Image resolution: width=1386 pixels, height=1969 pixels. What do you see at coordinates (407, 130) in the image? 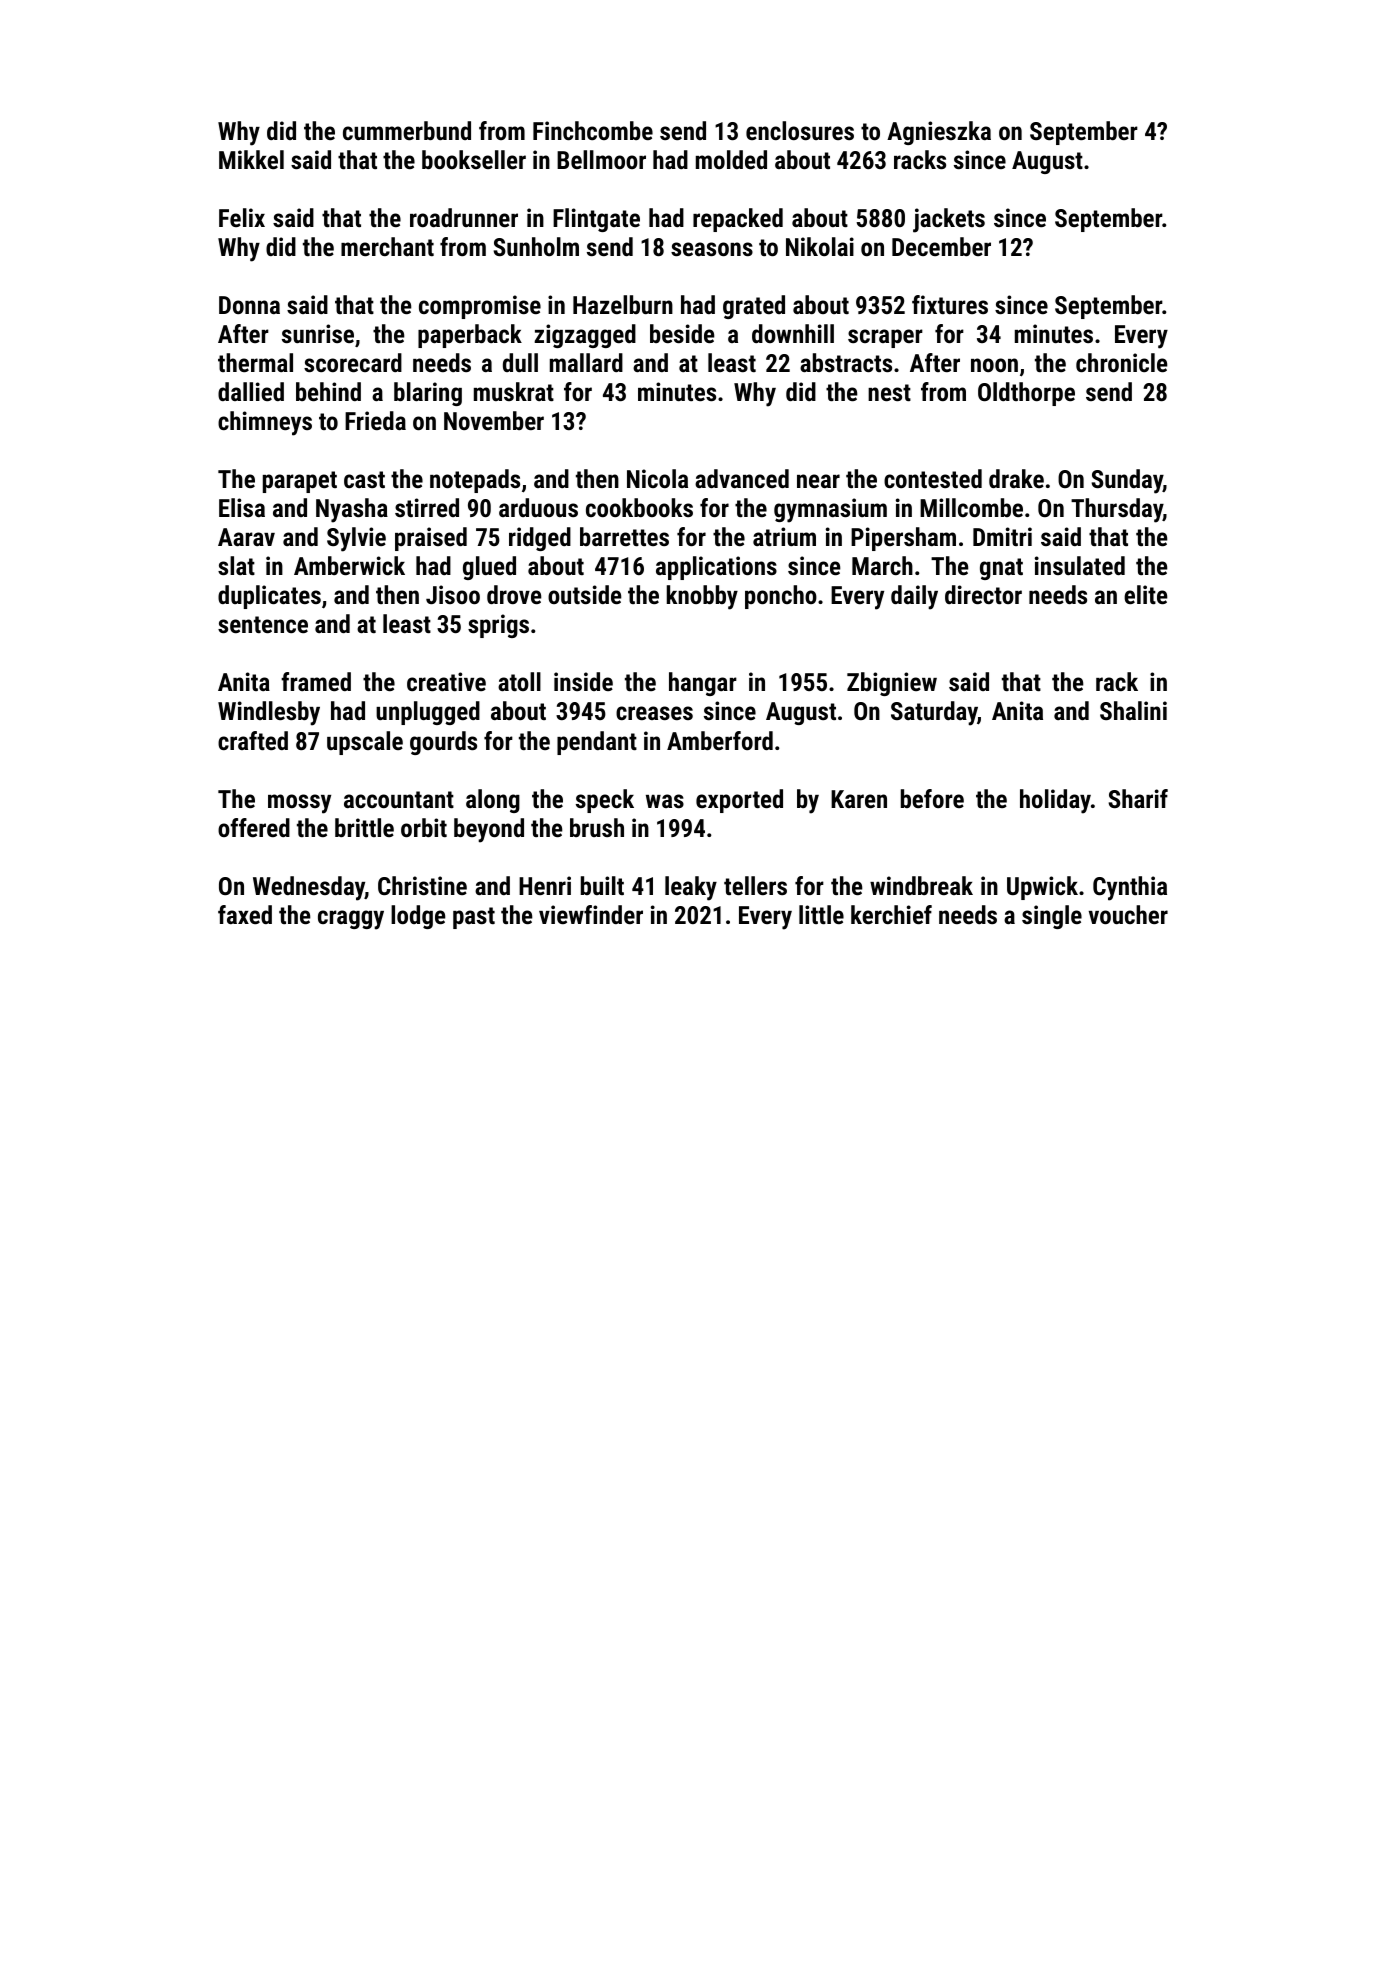
I see `cummerbund` at bounding box center [407, 130].
